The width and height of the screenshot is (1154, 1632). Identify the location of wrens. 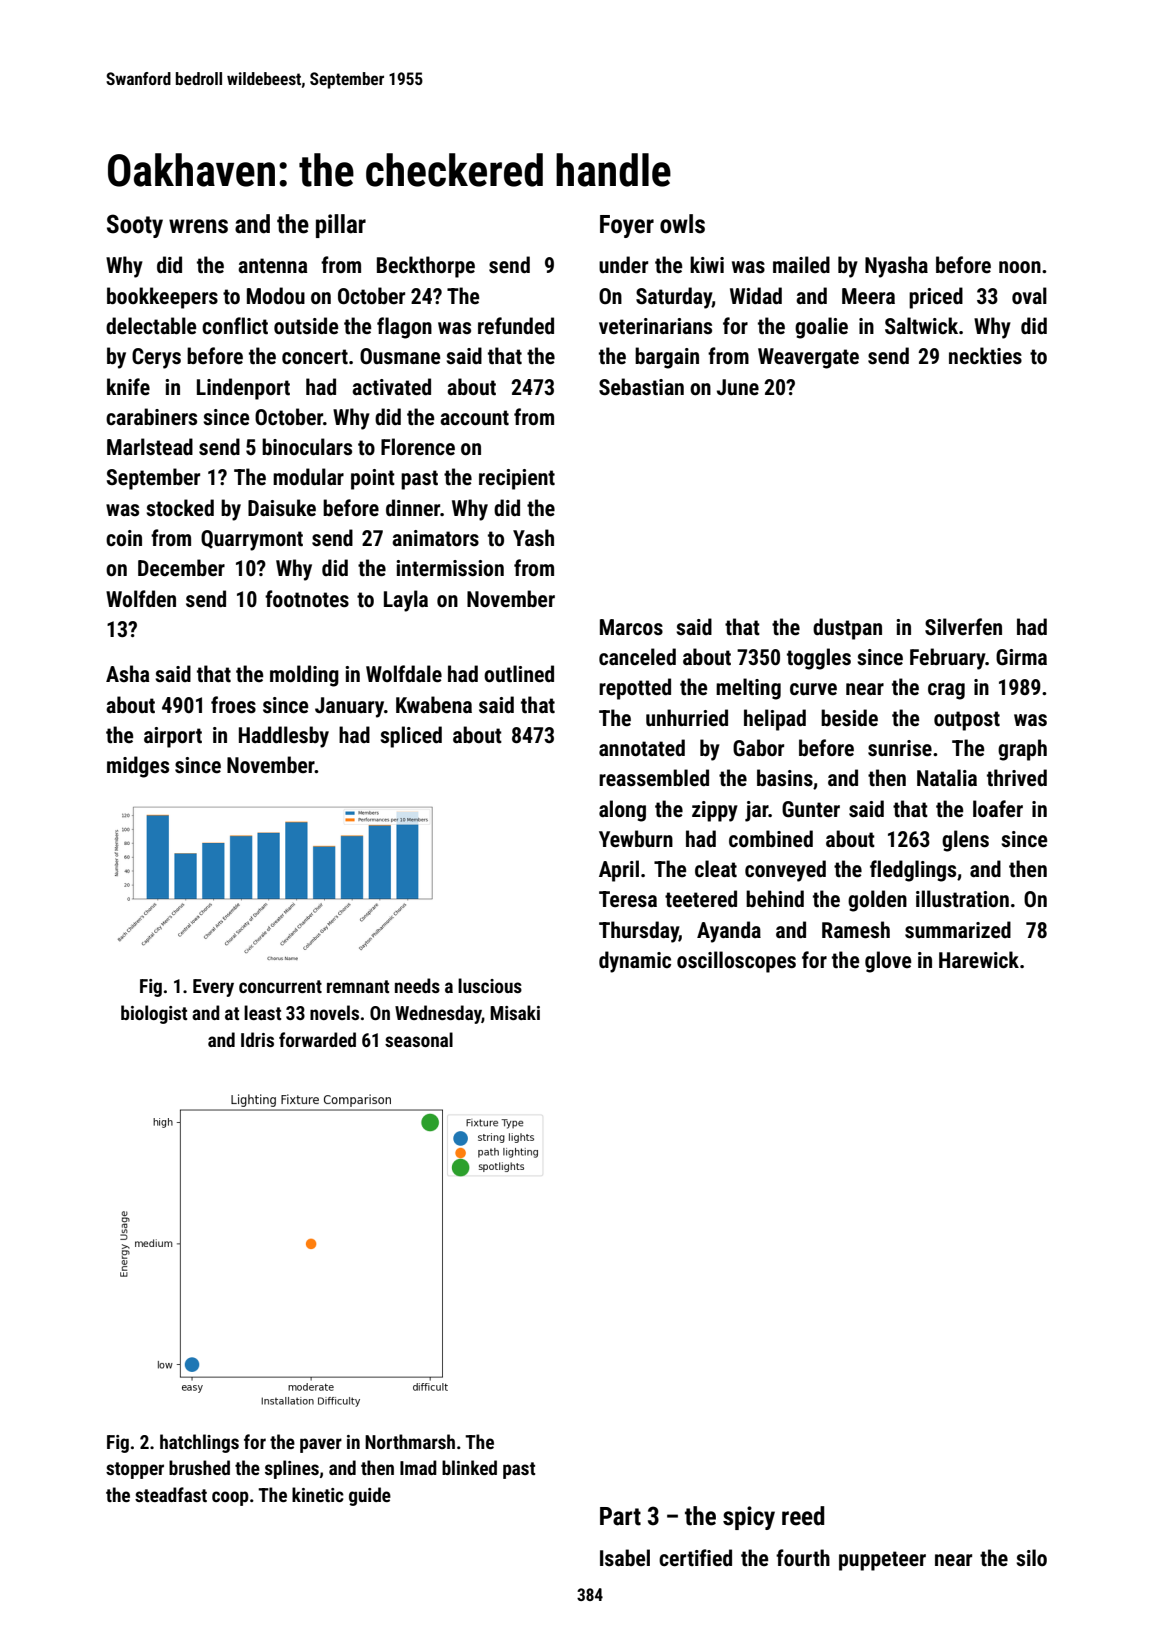
(198, 226).
